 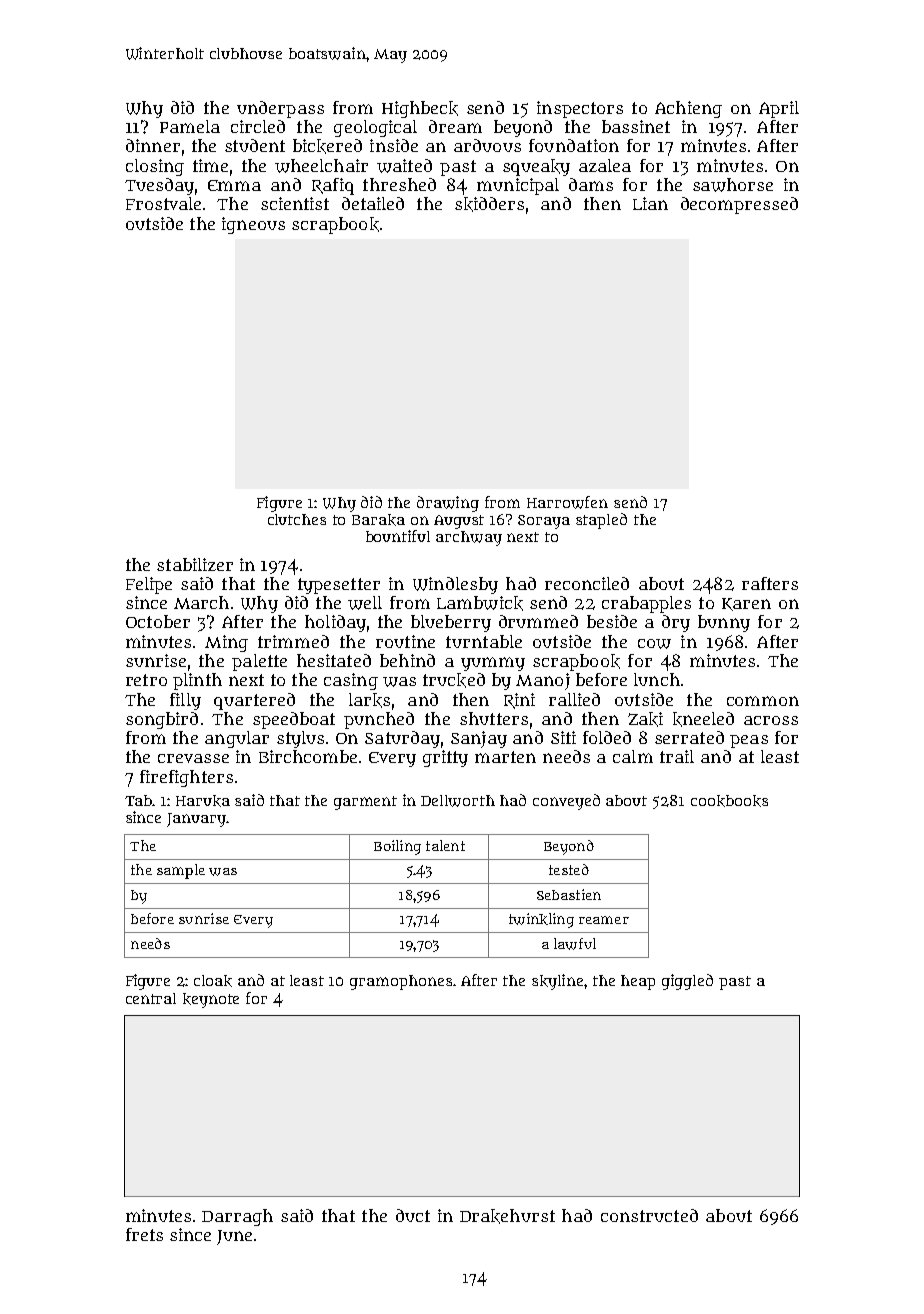 What do you see at coordinates (489, 204) in the page?
I see `skidders` at bounding box center [489, 204].
